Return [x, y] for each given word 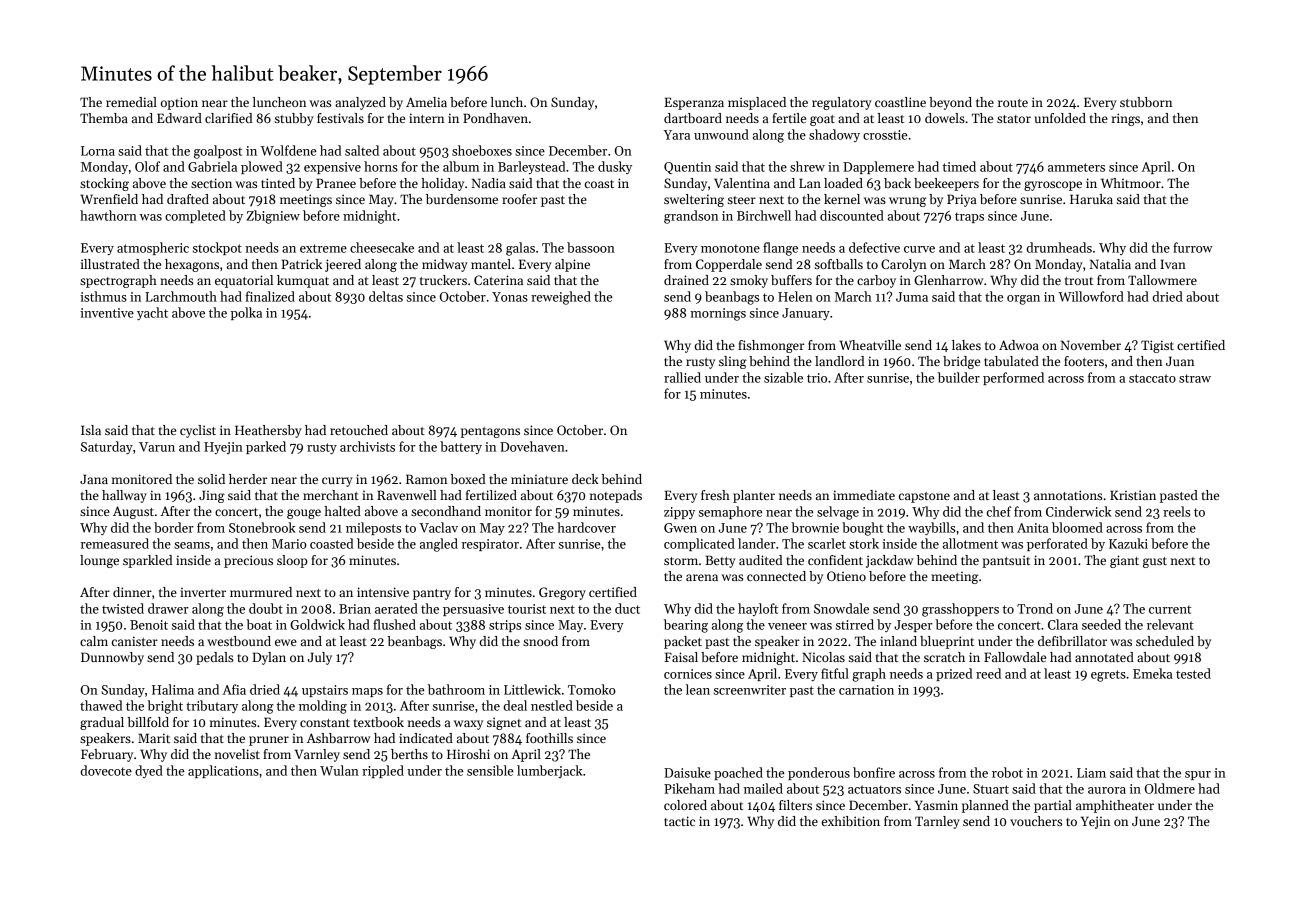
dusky [615, 167]
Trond [1035, 608]
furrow [1193, 247]
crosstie [885, 135]
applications [223, 771]
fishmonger [771, 346]
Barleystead [531, 167]
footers [1084, 361]
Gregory [562, 593]
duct [627, 608]
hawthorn [108, 215]
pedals [214, 658]
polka [246, 313]
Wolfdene [288, 150]
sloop [292, 561]
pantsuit [1006, 561]
